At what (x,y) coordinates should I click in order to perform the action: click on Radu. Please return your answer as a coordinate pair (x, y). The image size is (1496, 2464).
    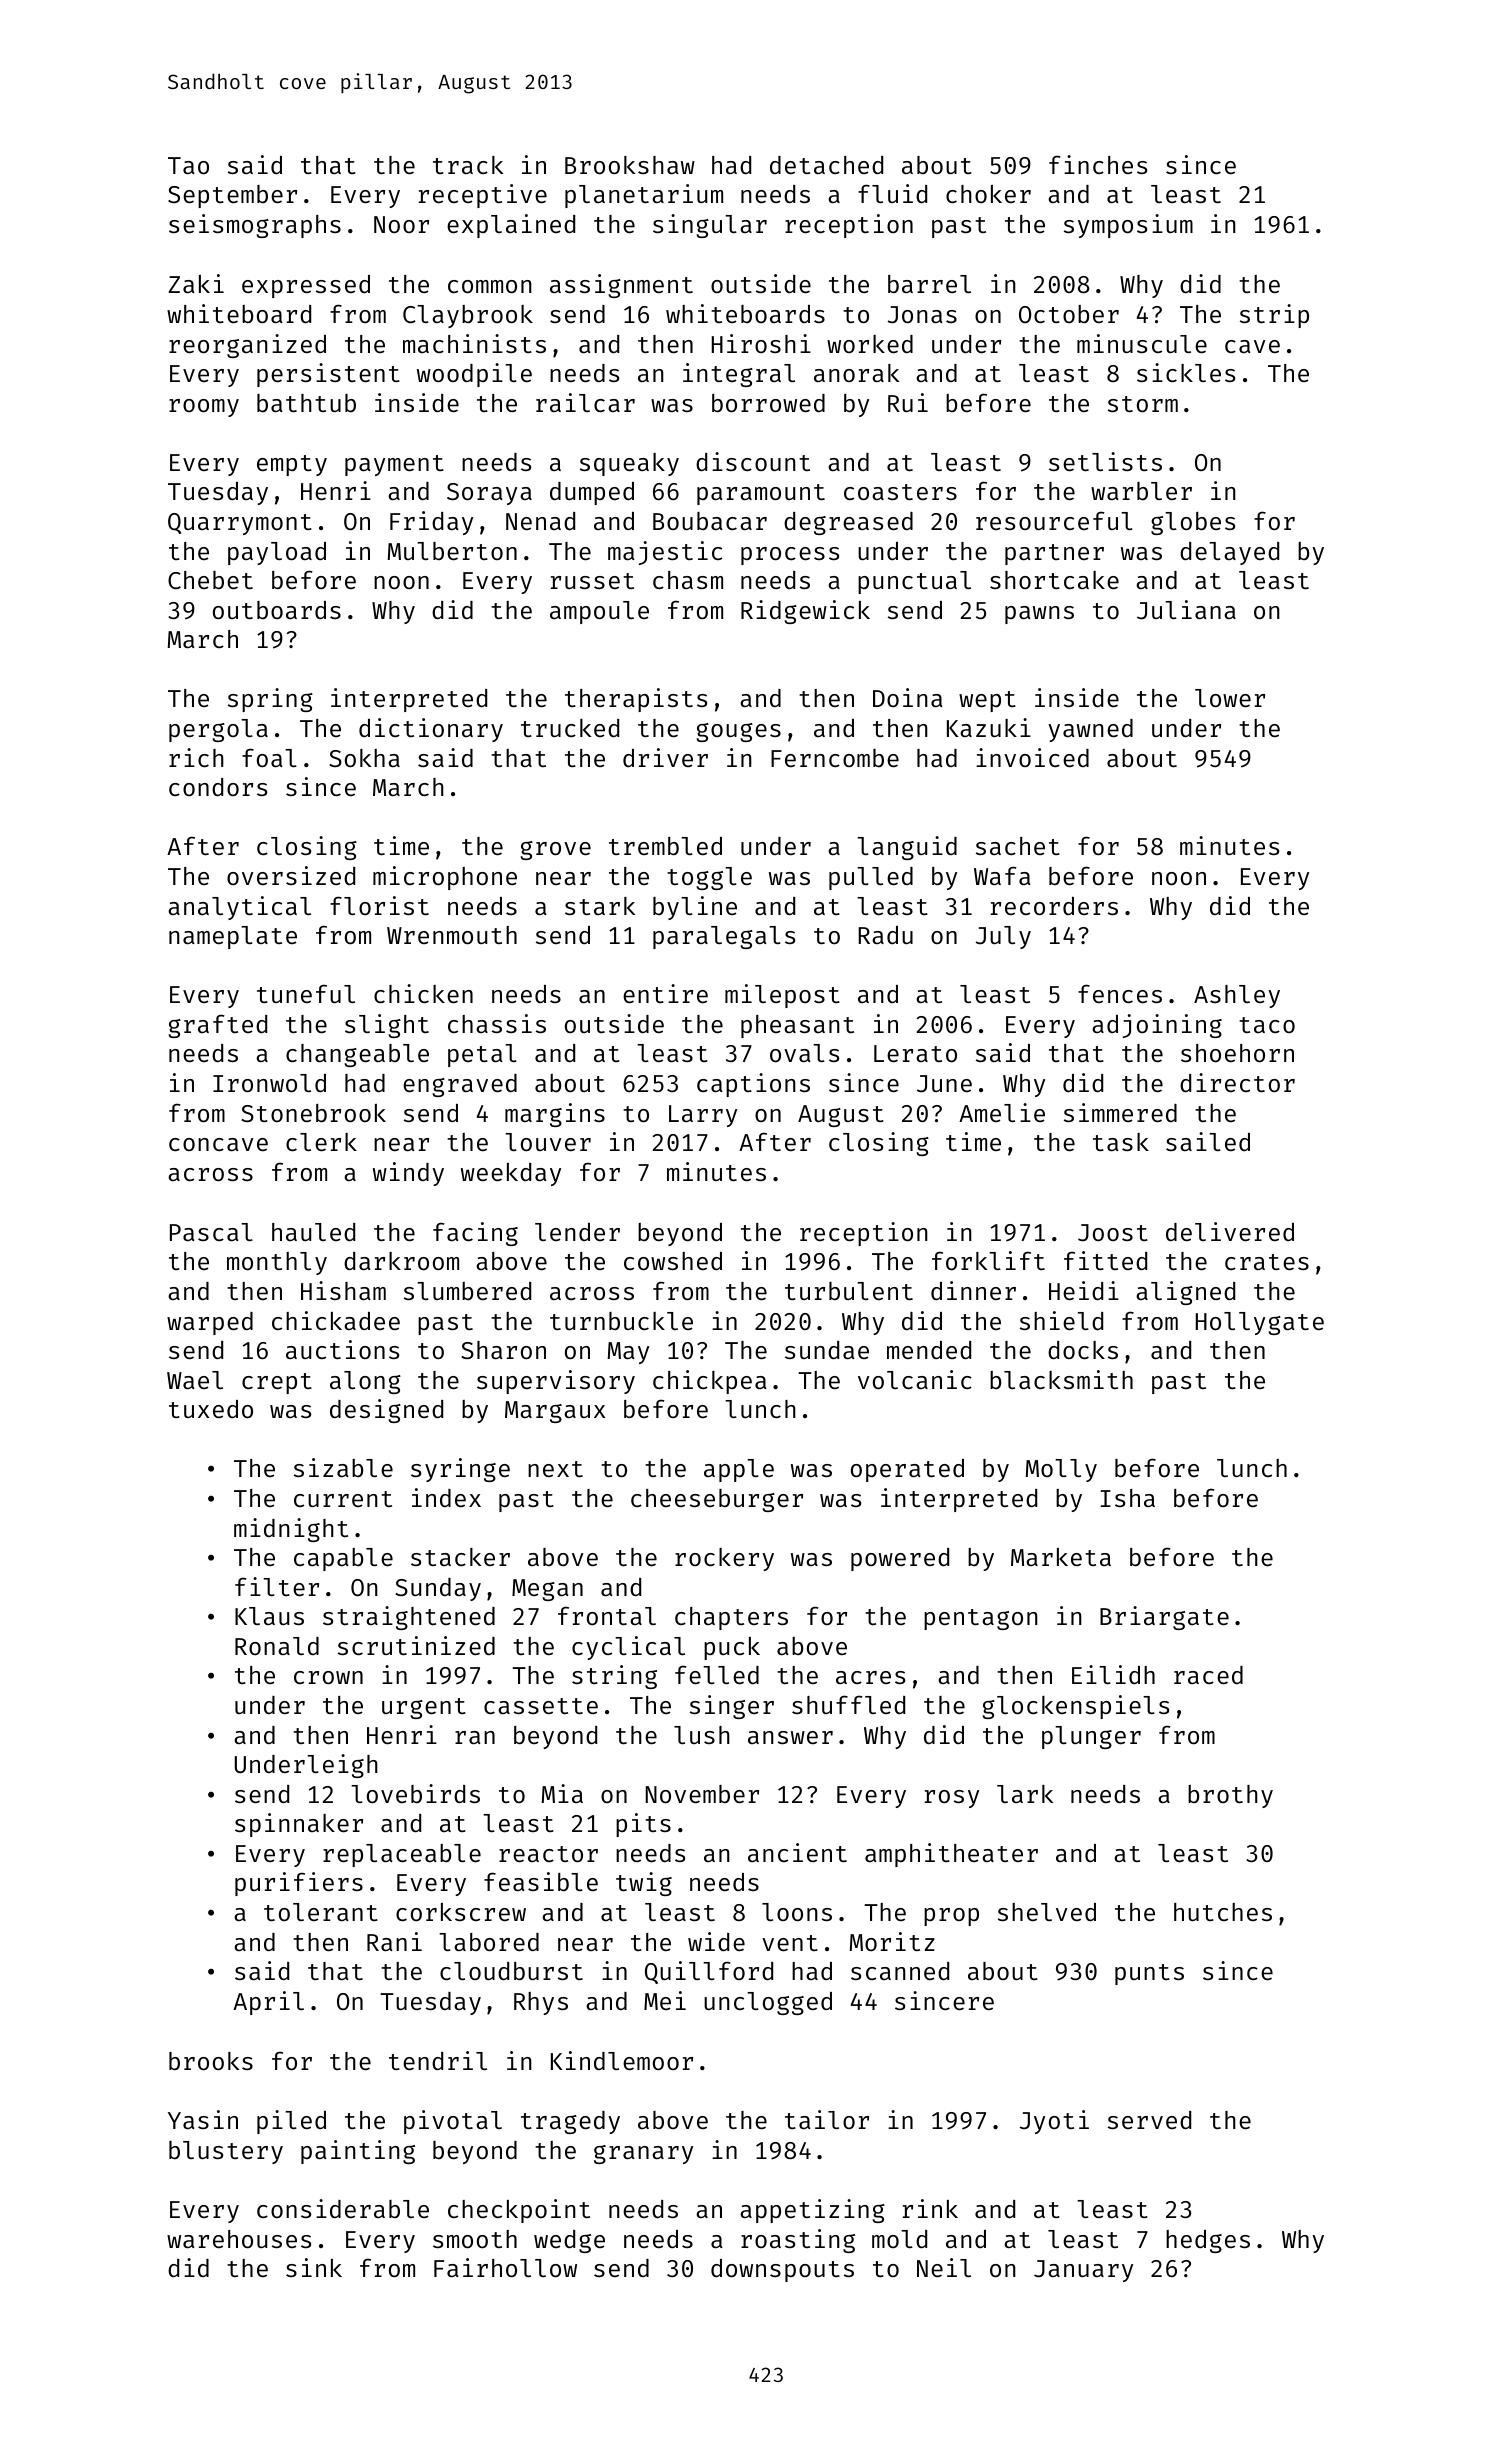
    Looking at the image, I should click on (885, 935).
